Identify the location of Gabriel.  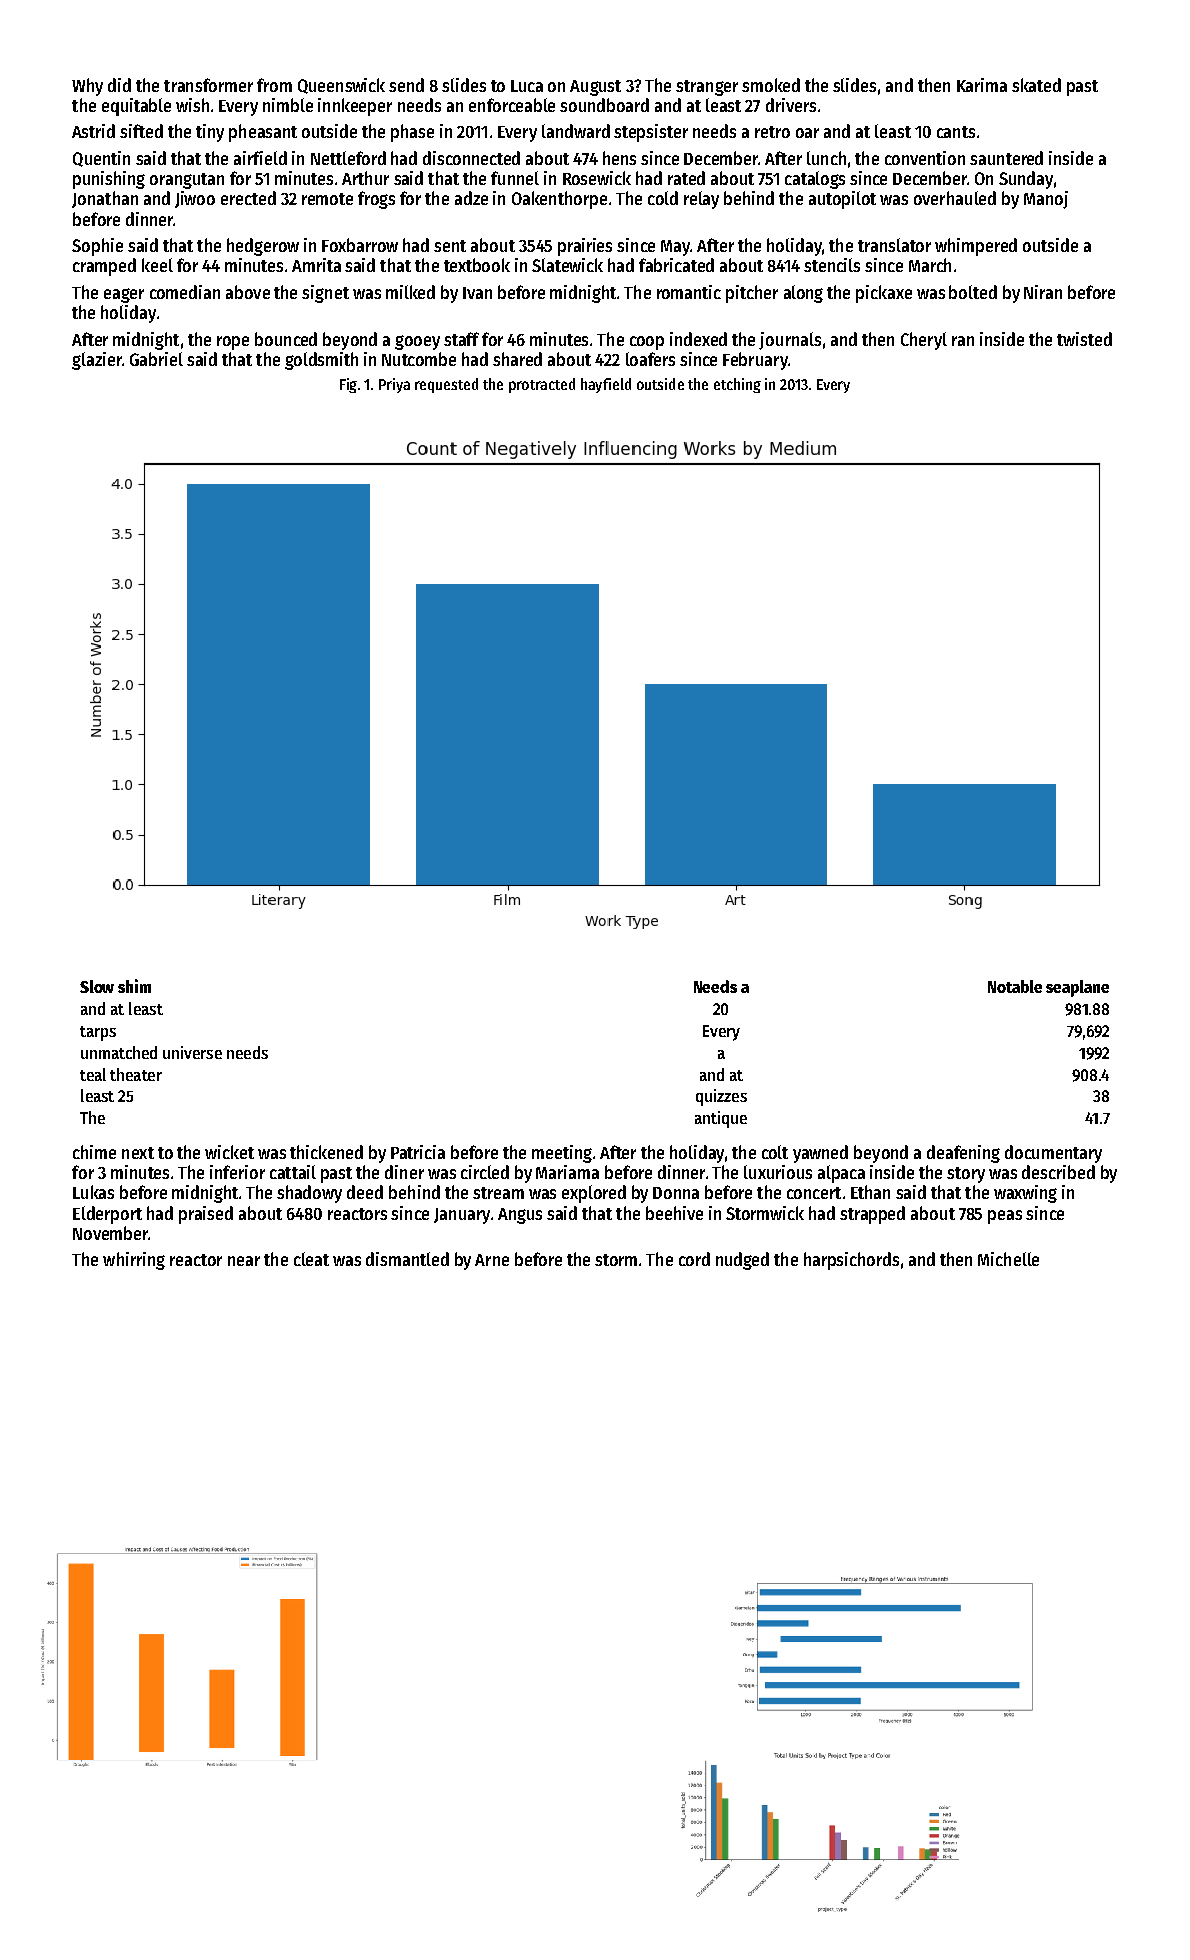
(156, 359).
